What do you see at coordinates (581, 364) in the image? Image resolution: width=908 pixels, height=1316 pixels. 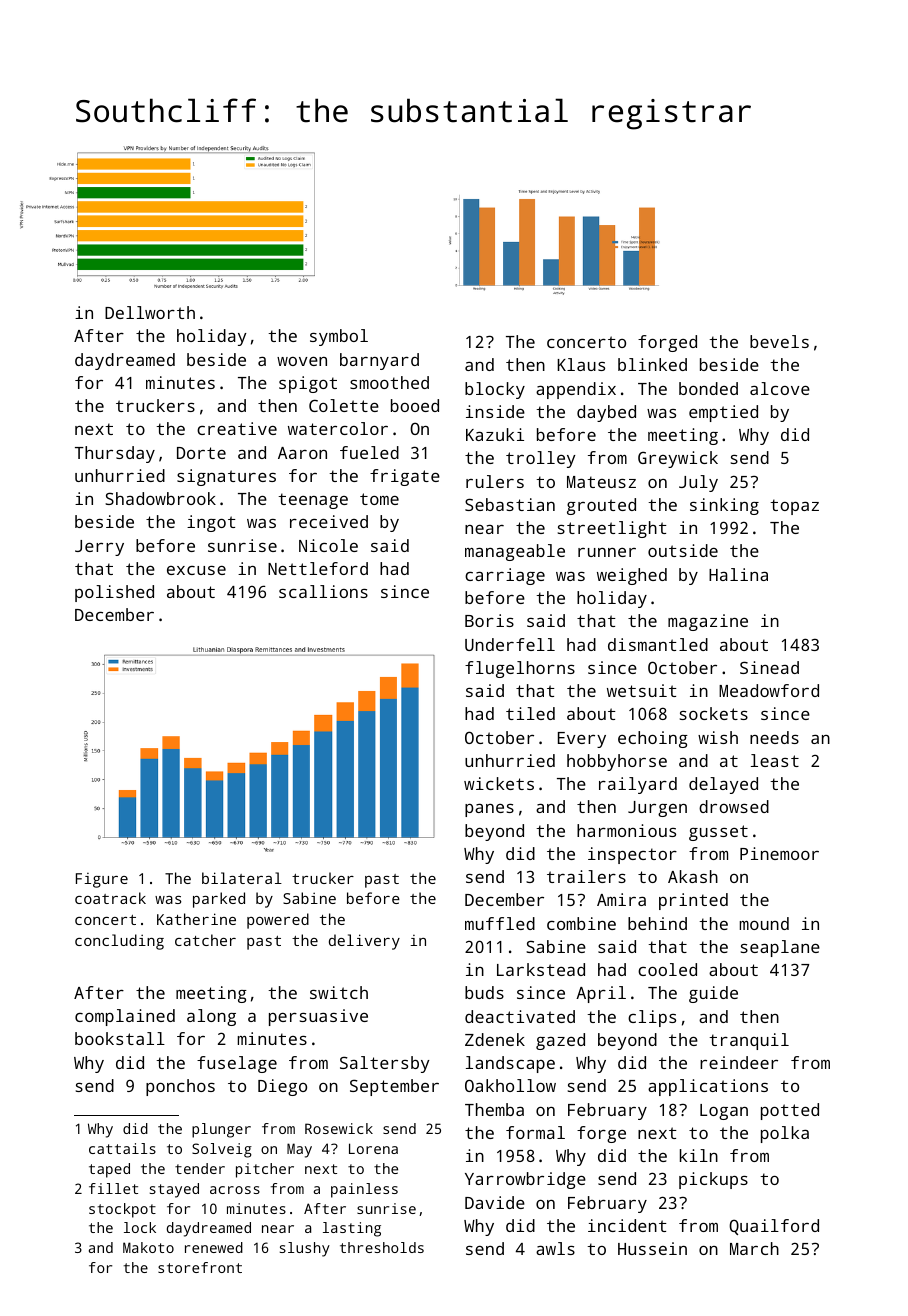 I see `Klaus` at bounding box center [581, 364].
